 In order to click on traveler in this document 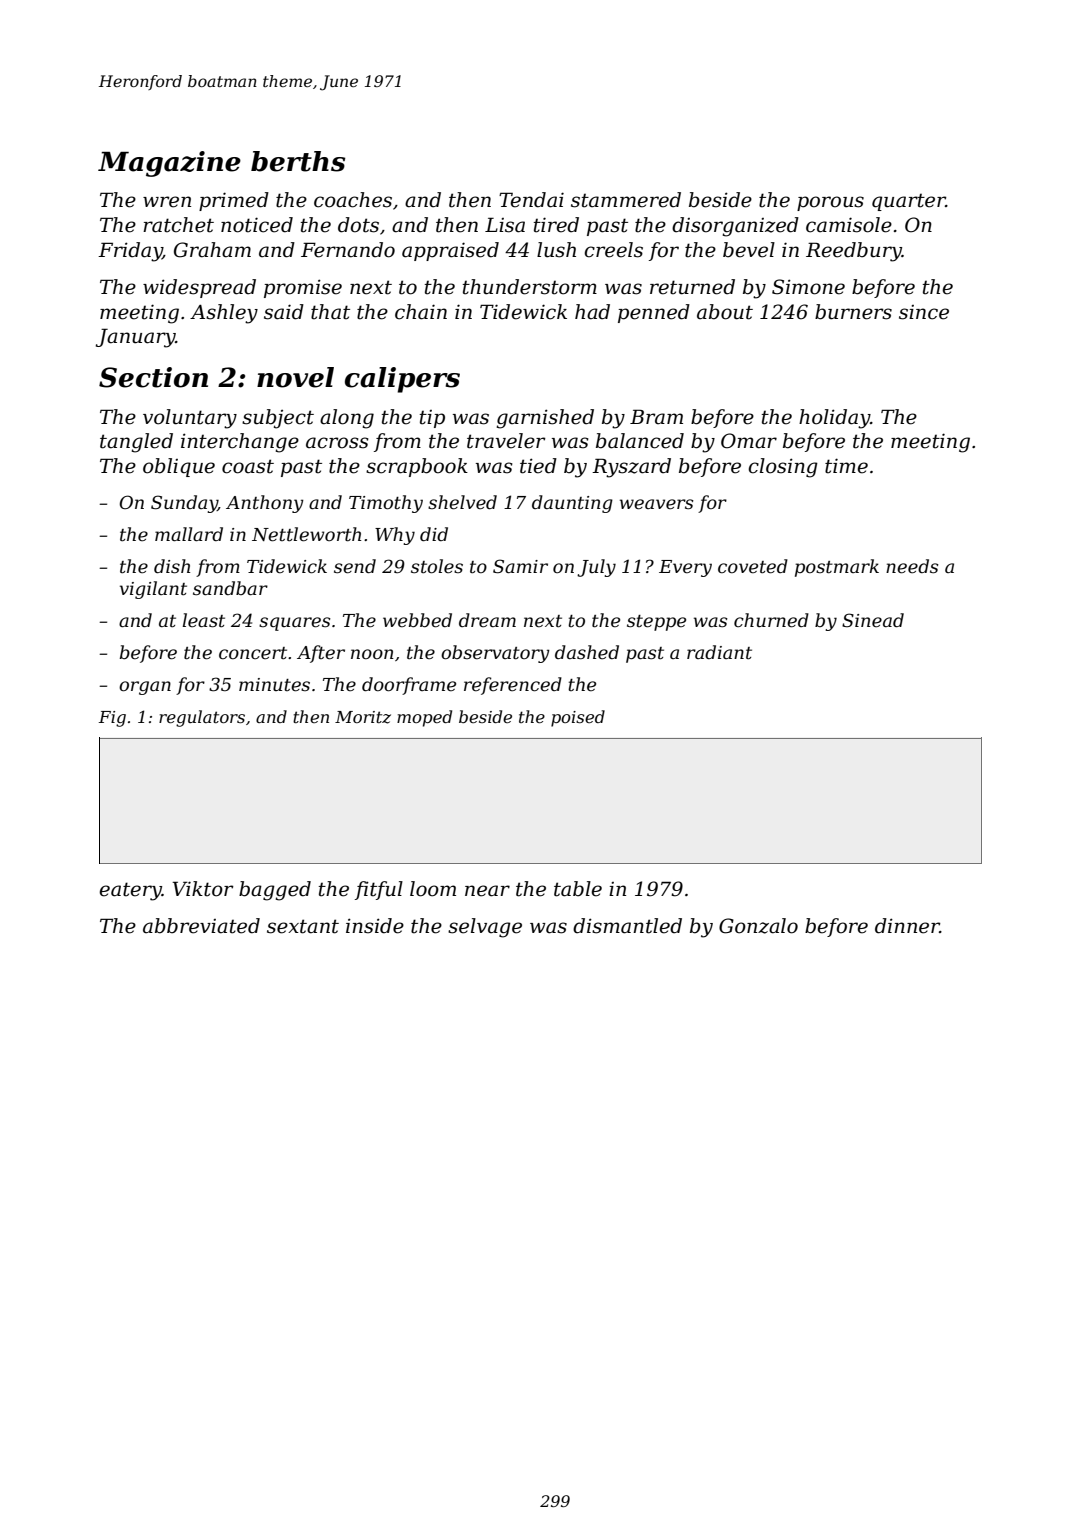, I will do `click(506, 441)`.
